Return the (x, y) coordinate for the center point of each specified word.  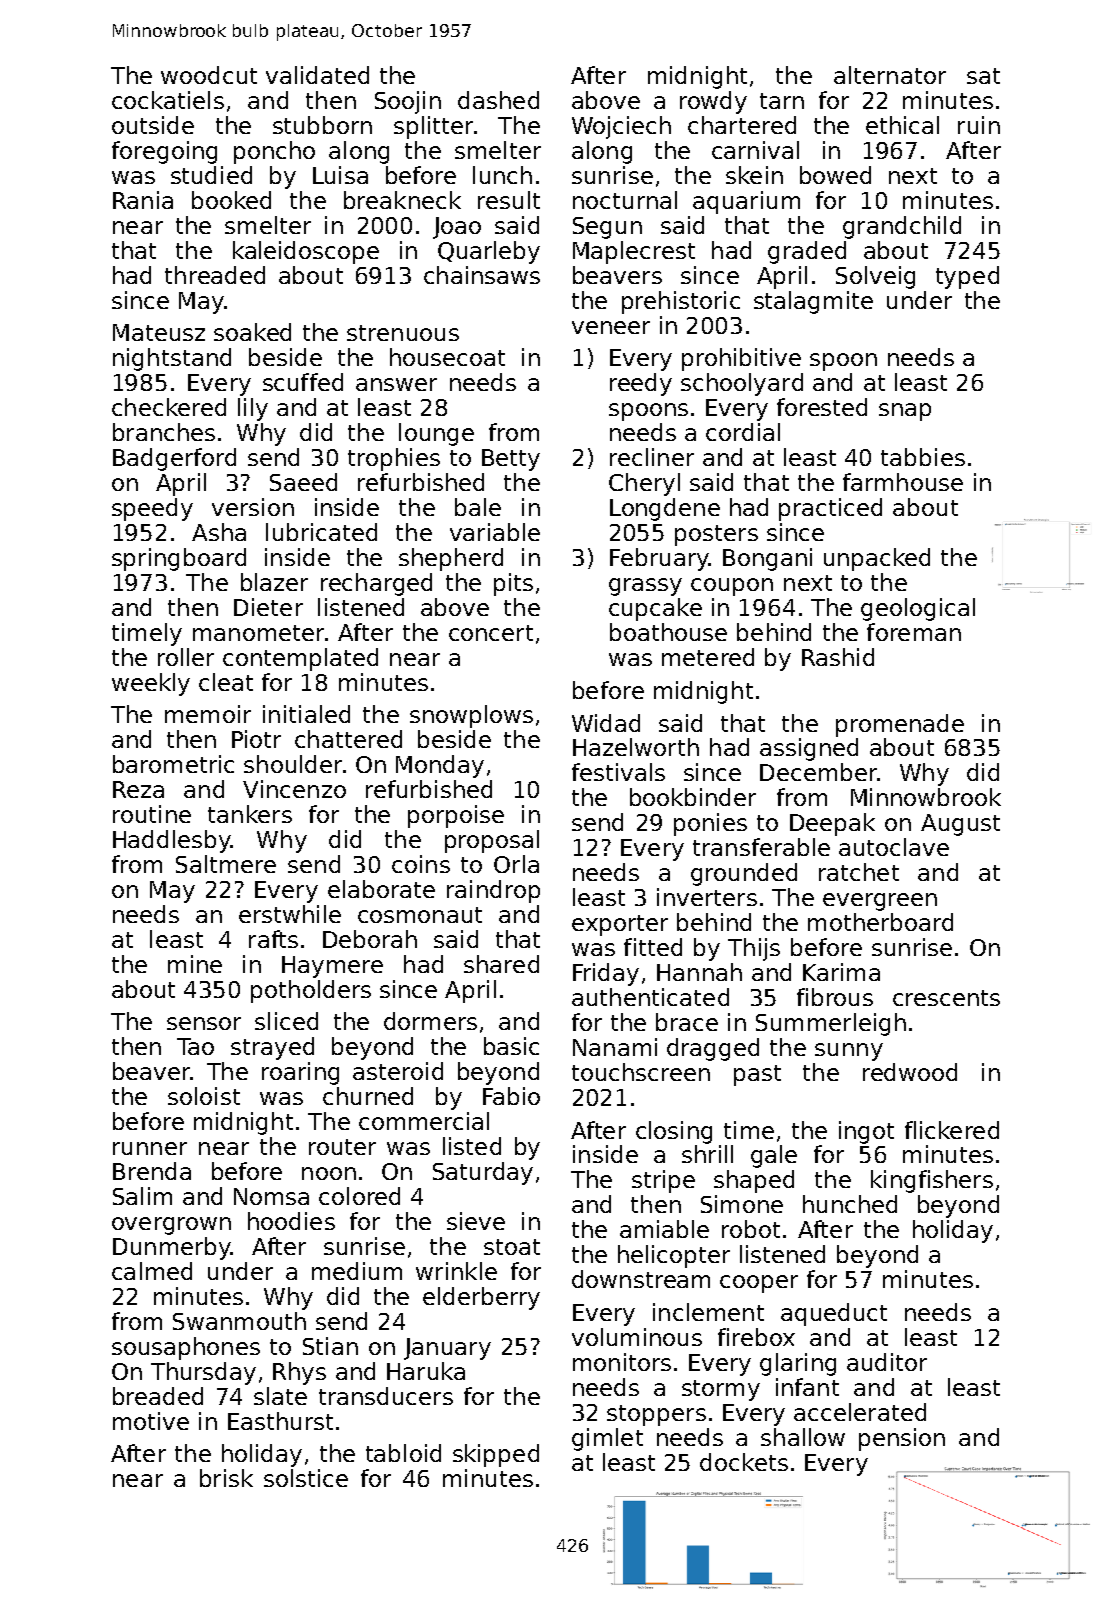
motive (151, 1421)
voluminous (637, 1337)
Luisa (340, 175)
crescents (946, 998)
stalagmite (813, 302)
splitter (433, 127)
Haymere (332, 967)
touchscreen (641, 1072)
